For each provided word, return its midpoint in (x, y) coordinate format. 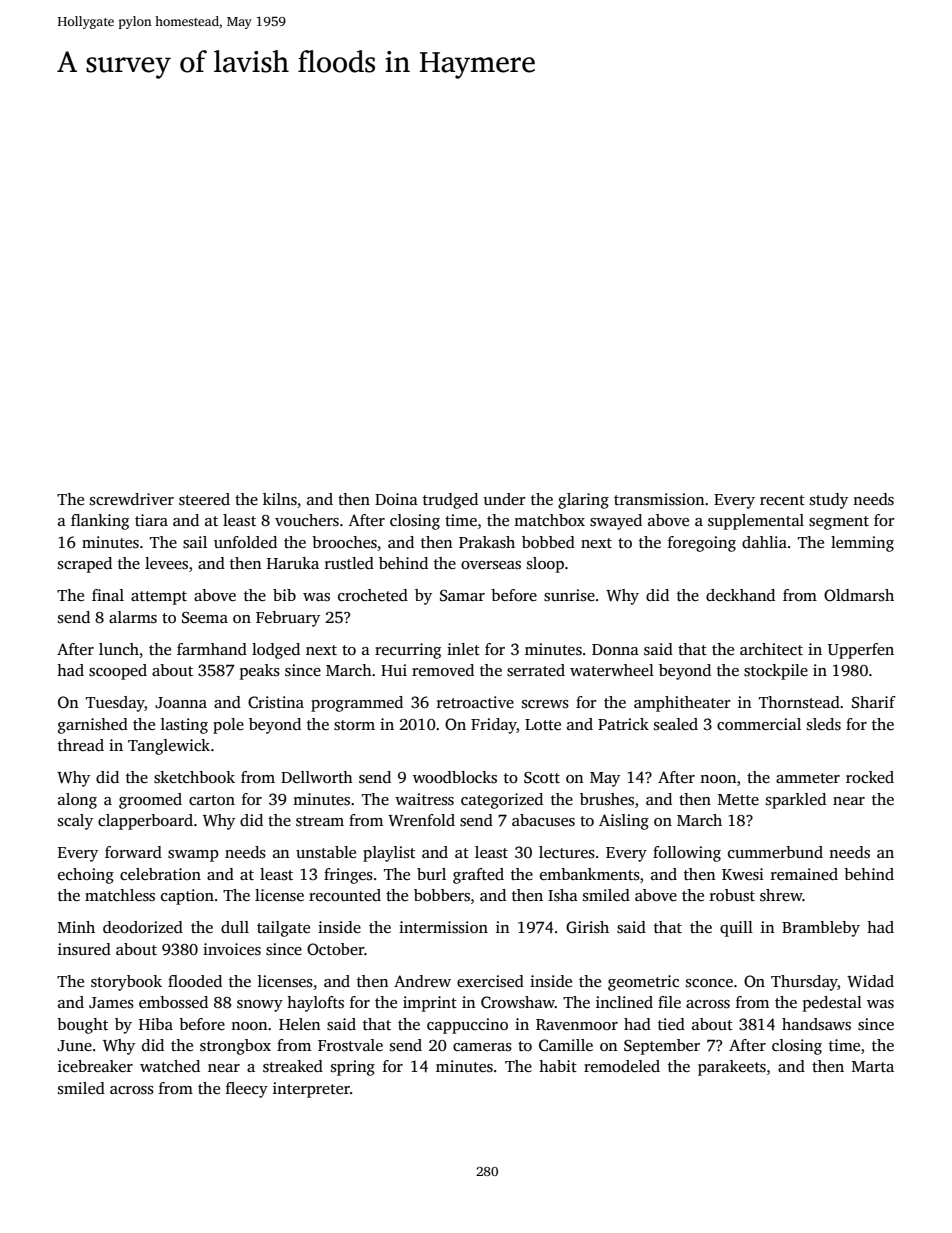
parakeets (732, 1068)
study (829, 501)
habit (558, 1066)
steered (204, 499)
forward (133, 852)
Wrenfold (421, 820)
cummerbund (775, 852)
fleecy (247, 1090)
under (505, 499)
